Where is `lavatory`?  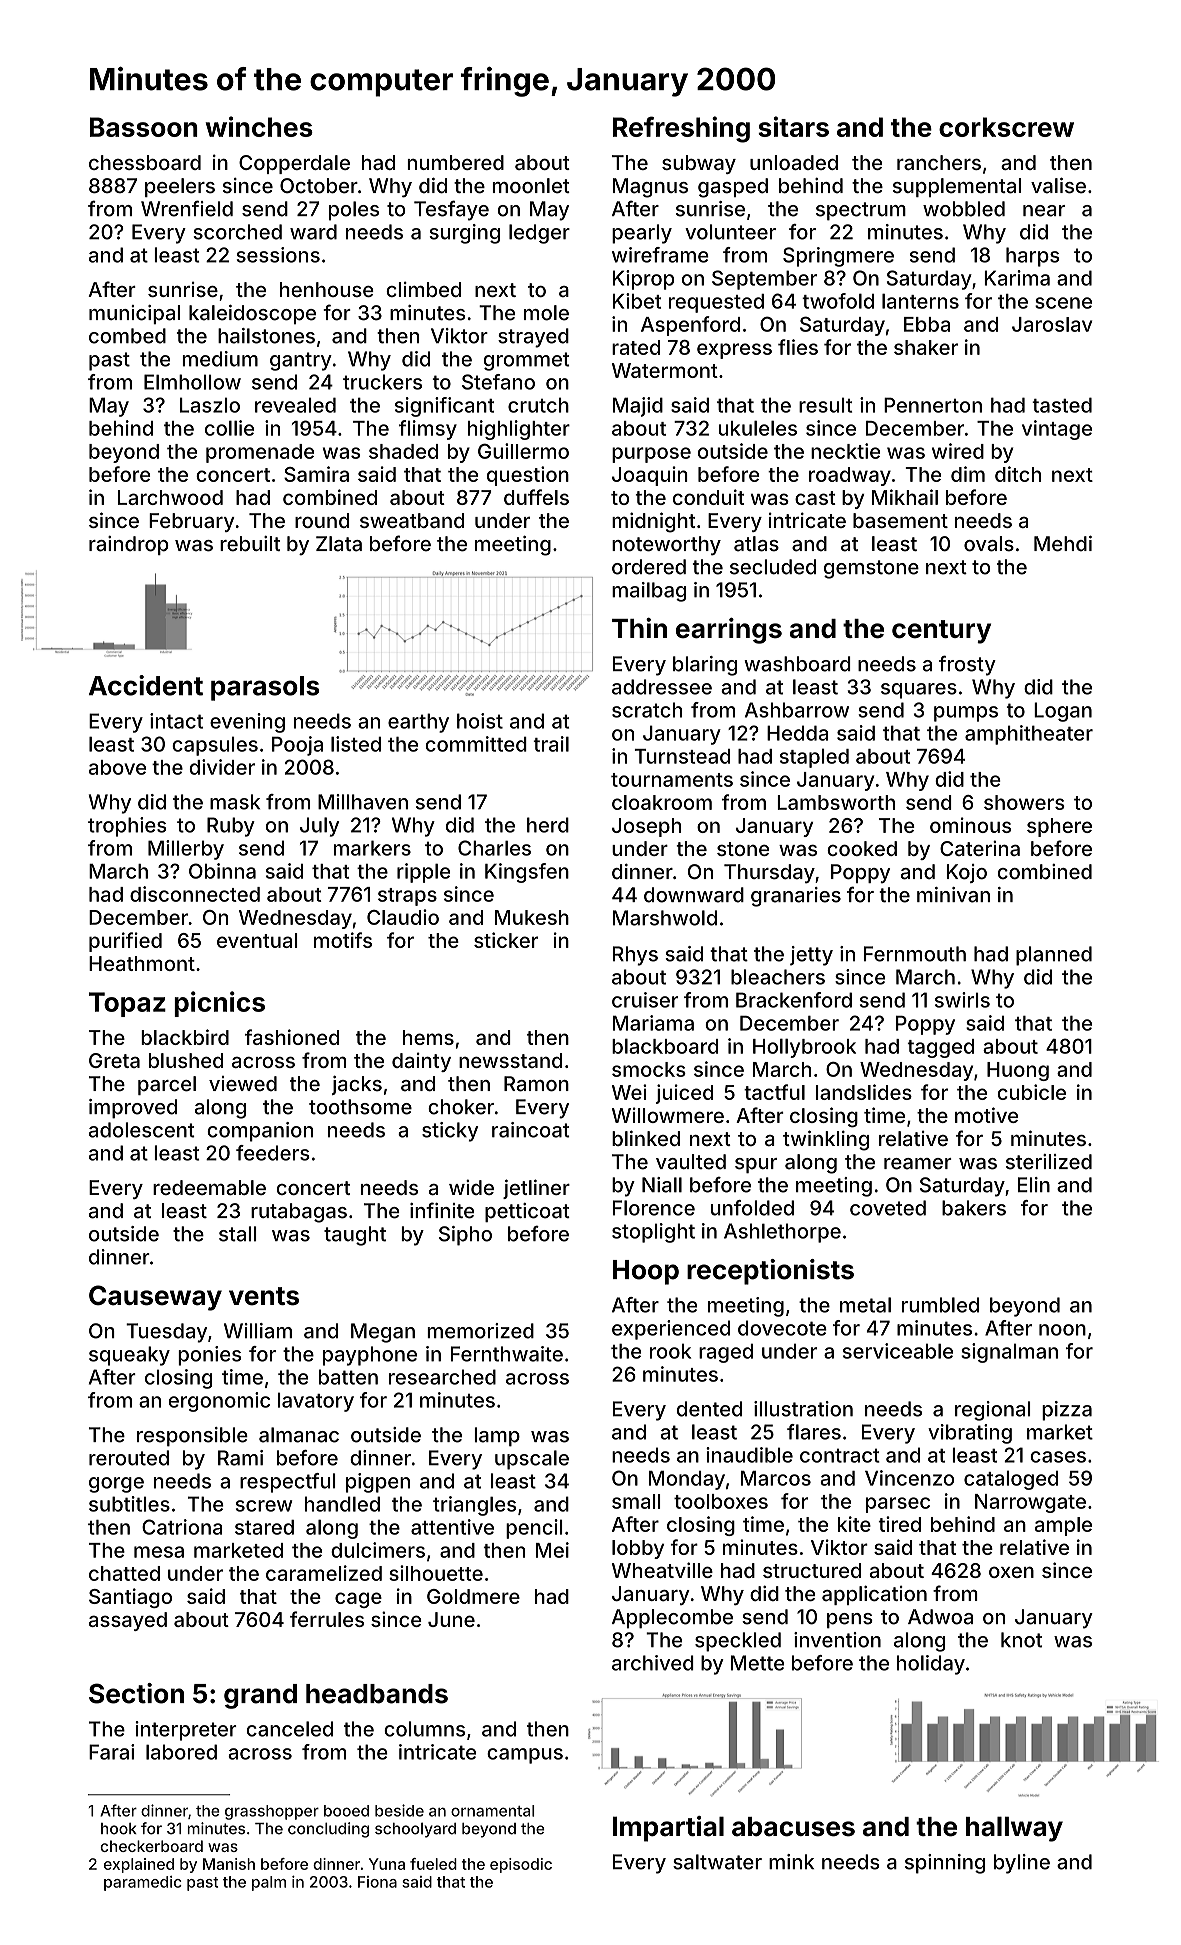 lavatory is located at coordinates (316, 1402).
